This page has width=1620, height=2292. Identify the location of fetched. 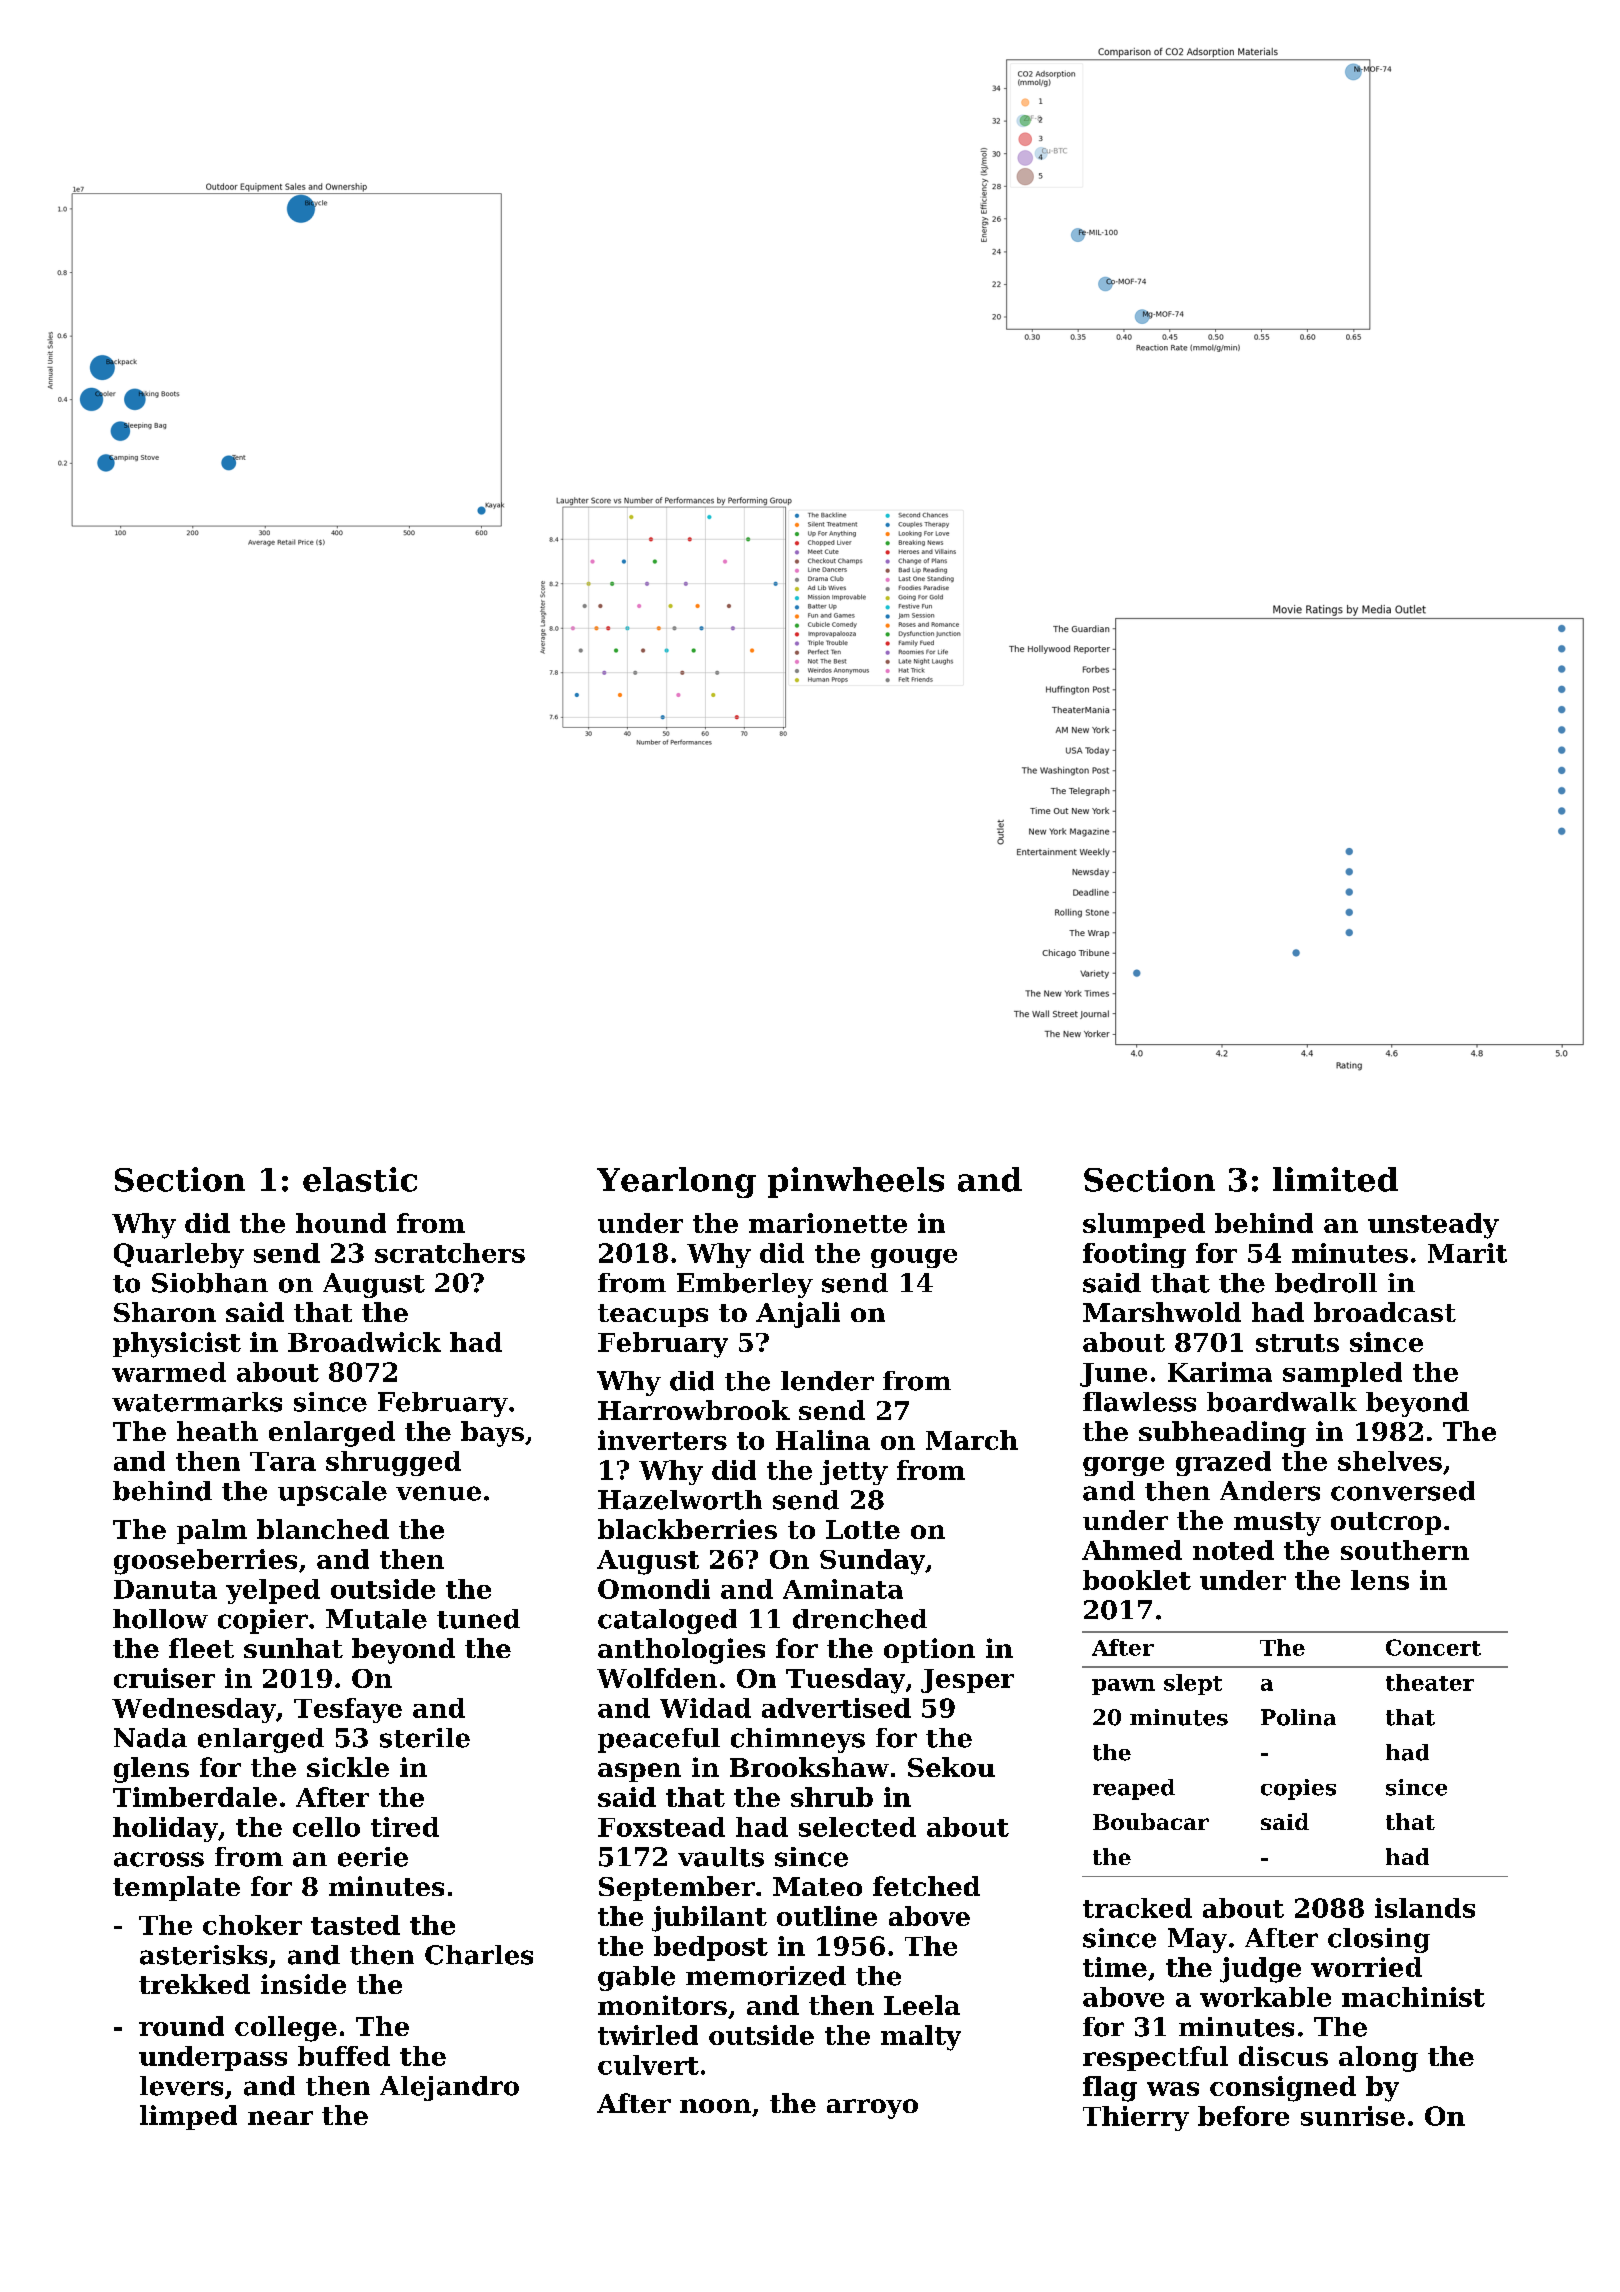
(926, 1886).
